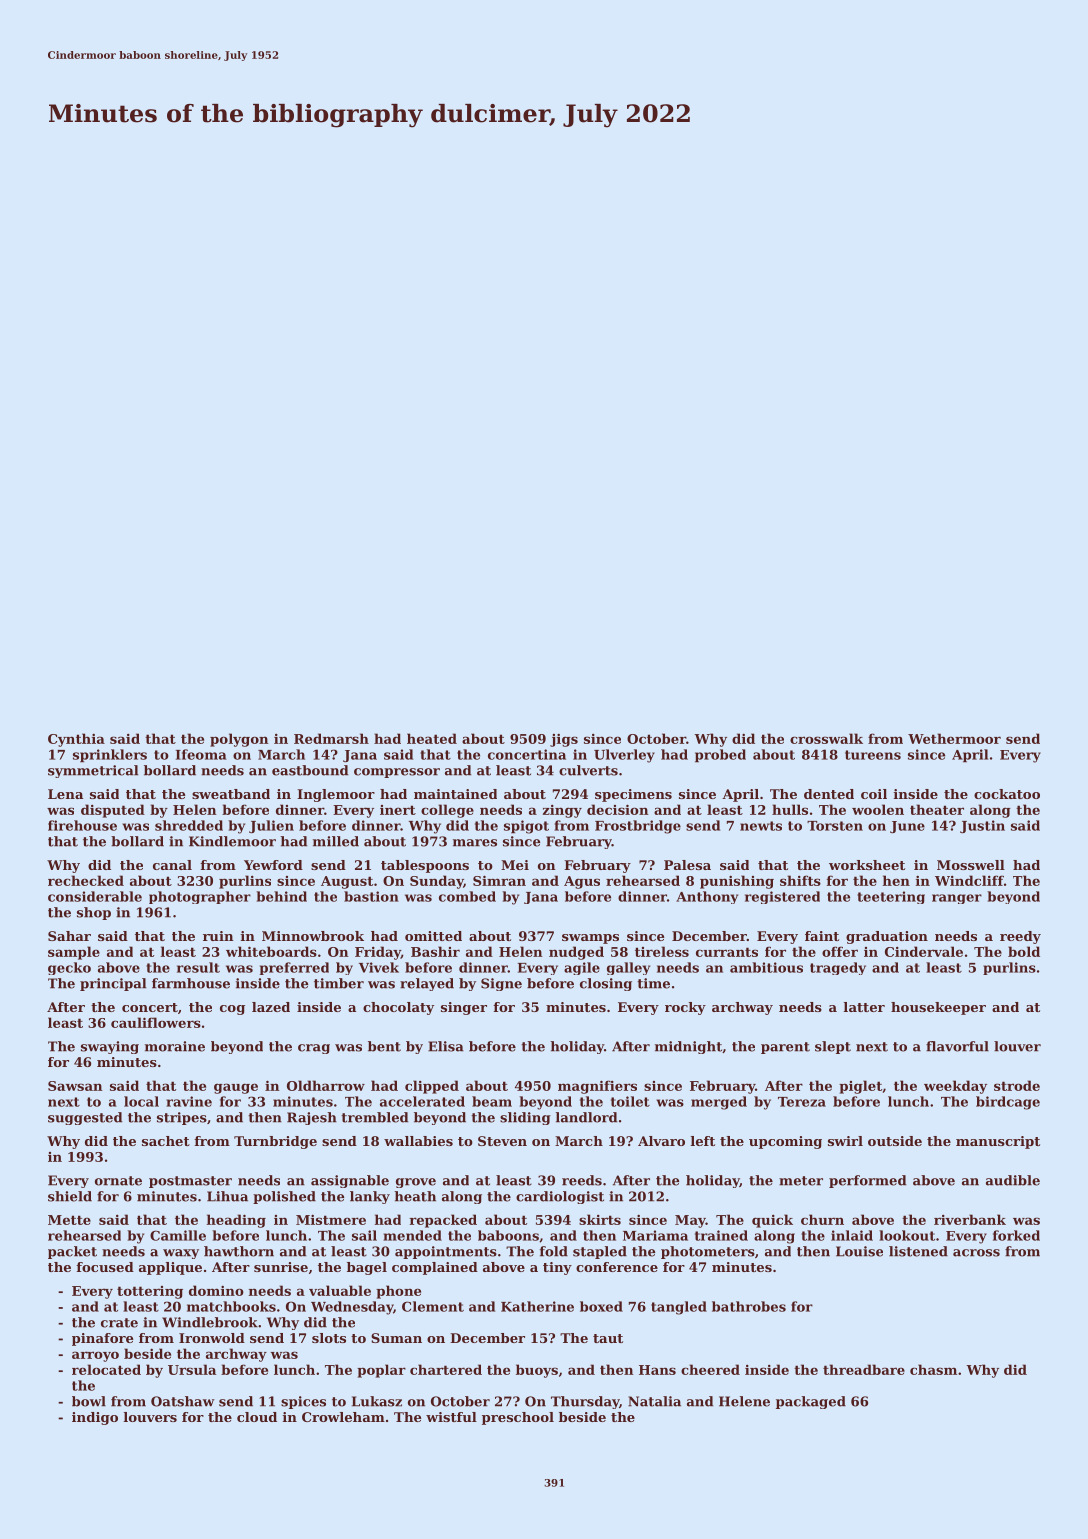 This document has width=1088, height=1539. What do you see at coordinates (451, 1417) in the document?
I see `wistful` at bounding box center [451, 1417].
